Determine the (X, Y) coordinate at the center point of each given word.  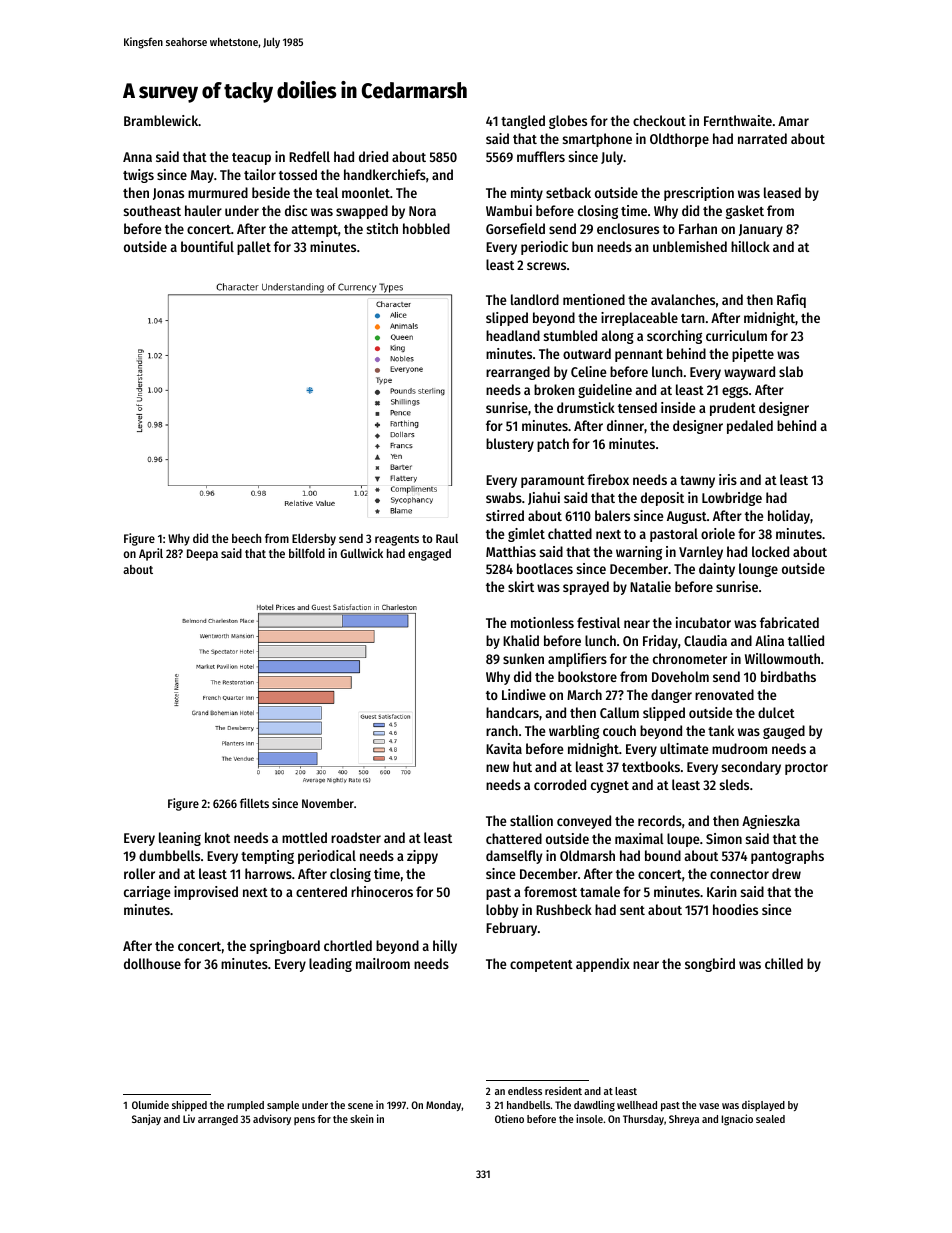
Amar (793, 121)
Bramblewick (161, 120)
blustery (510, 445)
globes (568, 122)
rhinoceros (382, 891)
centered (321, 891)
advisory (272, 1119)
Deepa (202, 555)
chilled (784, 963)
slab (791, 371)
